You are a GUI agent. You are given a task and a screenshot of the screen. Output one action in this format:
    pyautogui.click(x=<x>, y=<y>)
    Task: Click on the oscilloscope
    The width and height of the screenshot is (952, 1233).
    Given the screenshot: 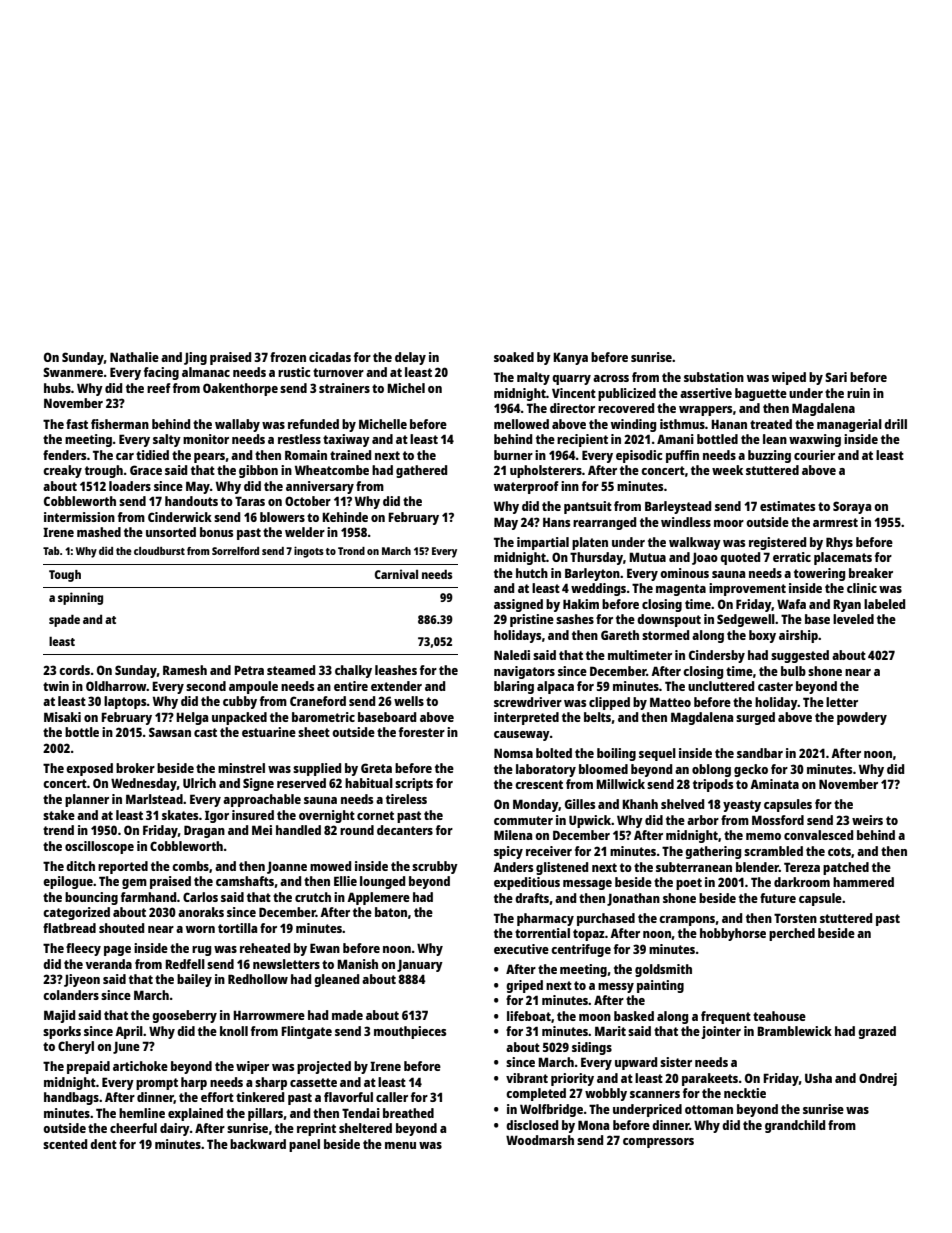 What is the action you would take?
    pyautogui.click(x=99, y=847)
